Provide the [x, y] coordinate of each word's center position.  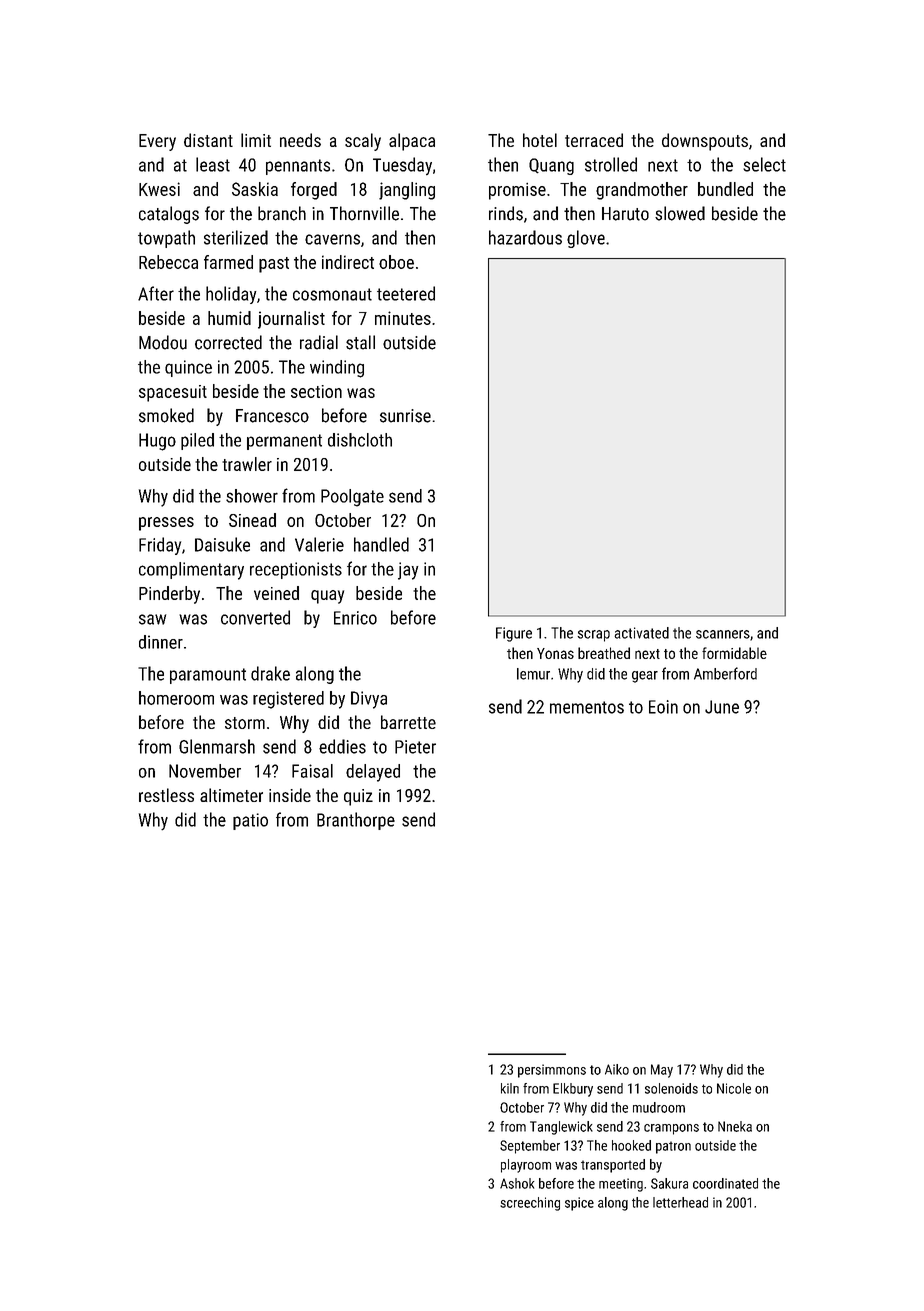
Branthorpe [356, 821]
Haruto [625, 214]
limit [256, 140]
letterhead [680, 1202]
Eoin [663, 707]
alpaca [412, 142]
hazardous [525, 237]
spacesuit [173, 393]
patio [250, 821]
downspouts [705, 142]
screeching [530, 1204]
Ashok [517, 1183]
